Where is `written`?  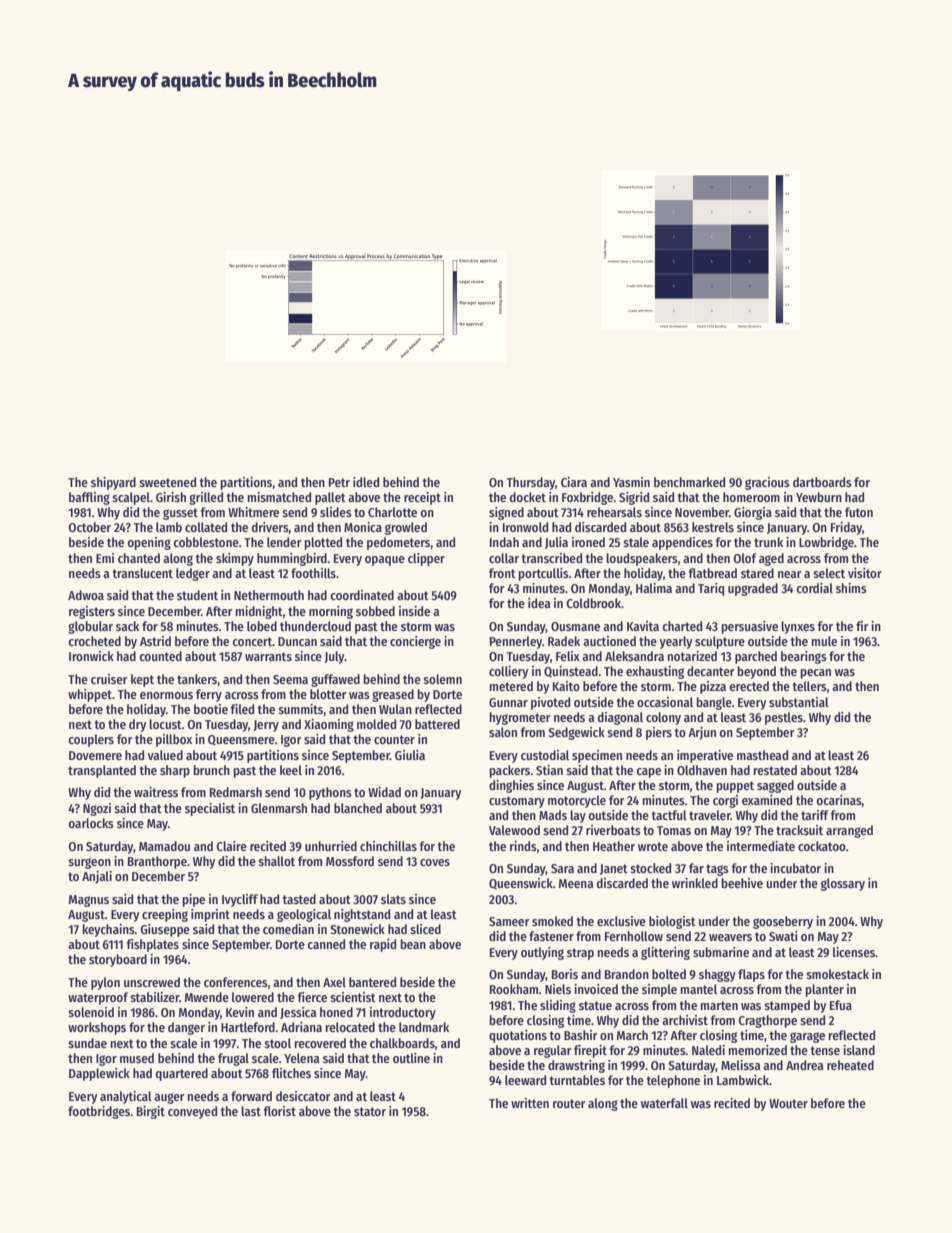 written is located at coordinates (530, 1103).
